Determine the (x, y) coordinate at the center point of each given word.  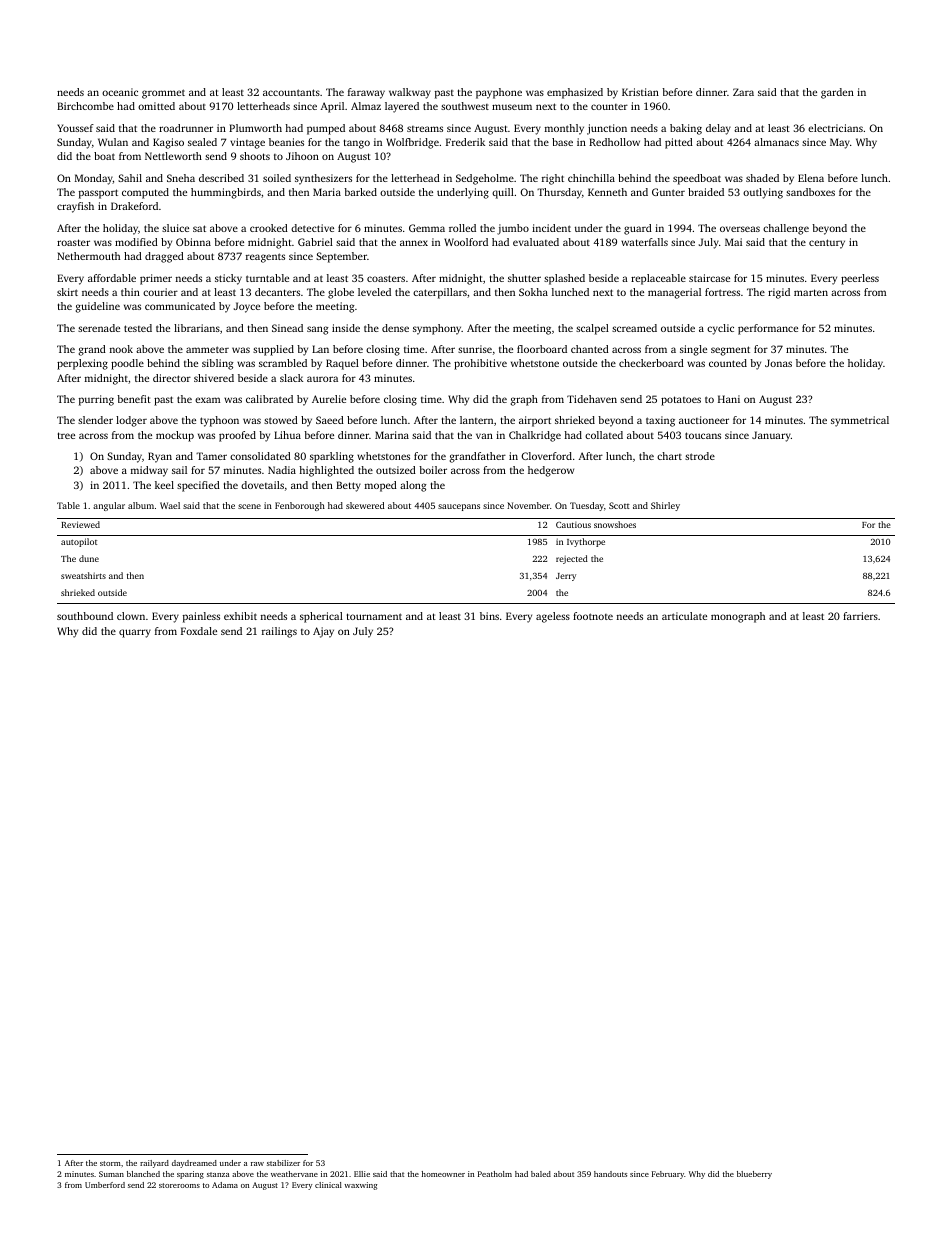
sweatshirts (83, 575)
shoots (255, 156)
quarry (135, 633)
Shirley (665, 506)
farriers (860, 616)
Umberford (105, 1185)
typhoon (219, 421)
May (840, 143)
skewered (365, 505)
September (341, 257)
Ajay (323, 632)
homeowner (443, 1174)
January (771, 436)
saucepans (459, 507)
